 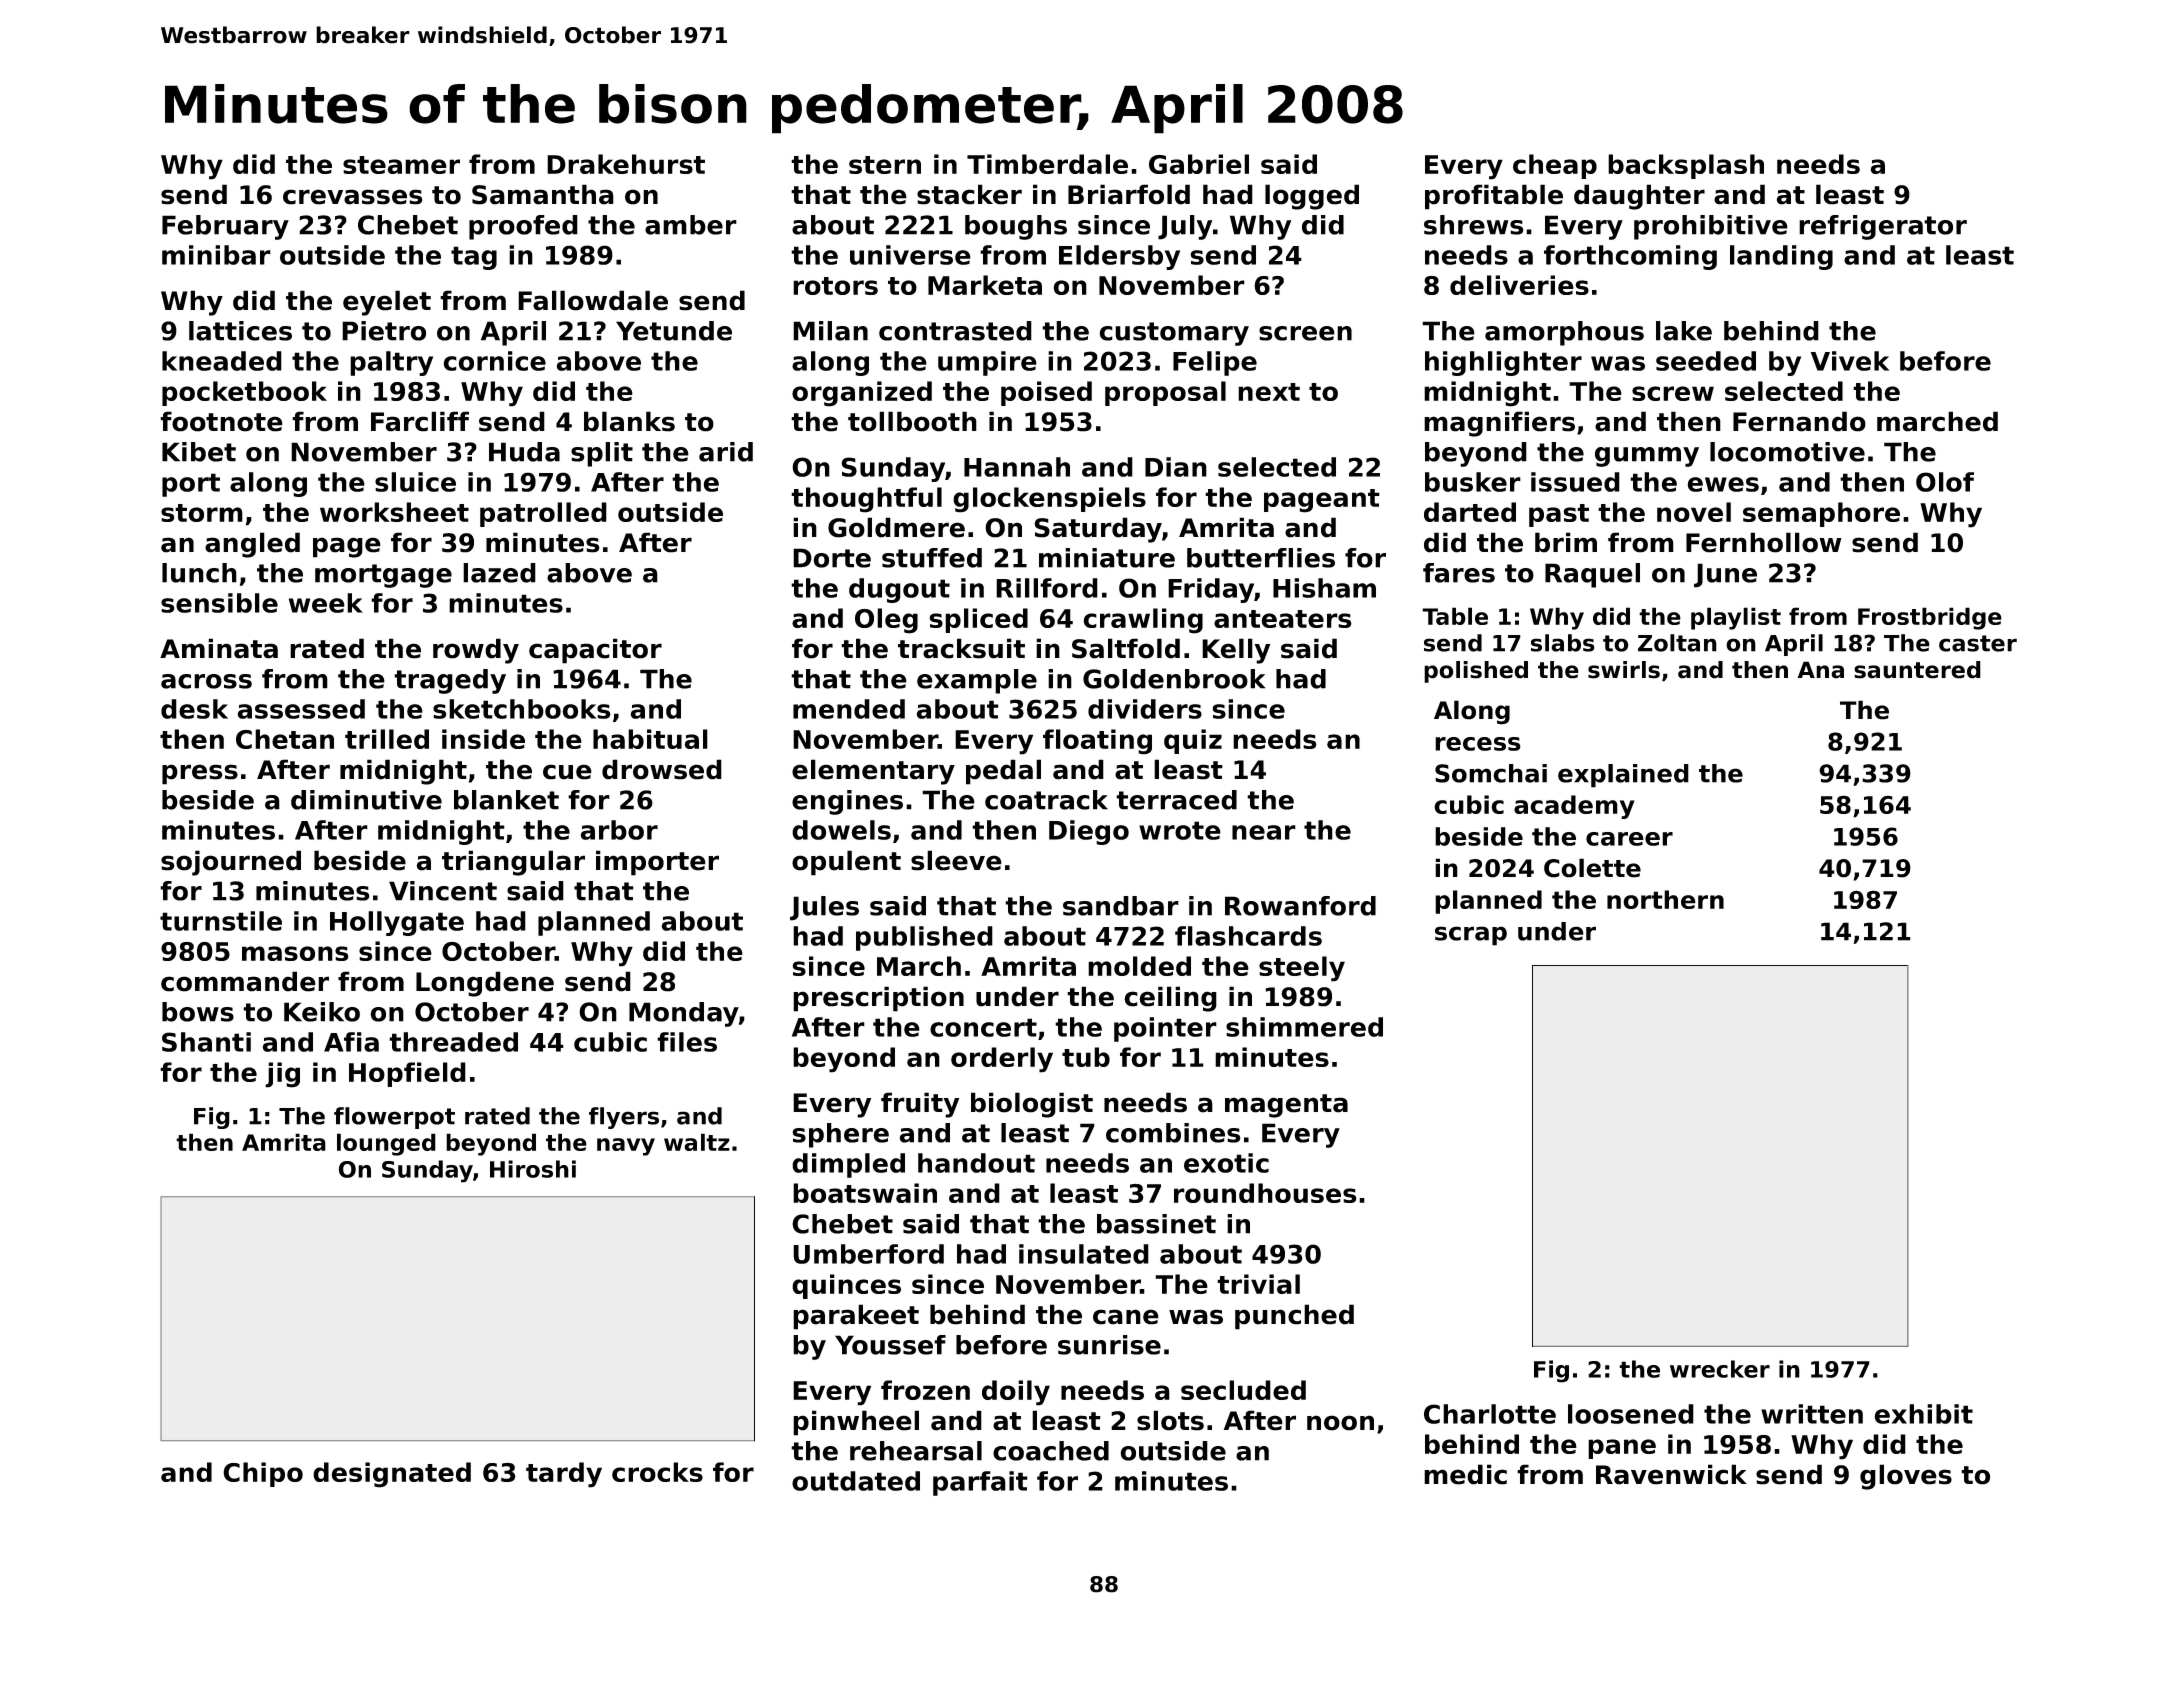 I want to click on screen, so click(x=1305, y=333).
